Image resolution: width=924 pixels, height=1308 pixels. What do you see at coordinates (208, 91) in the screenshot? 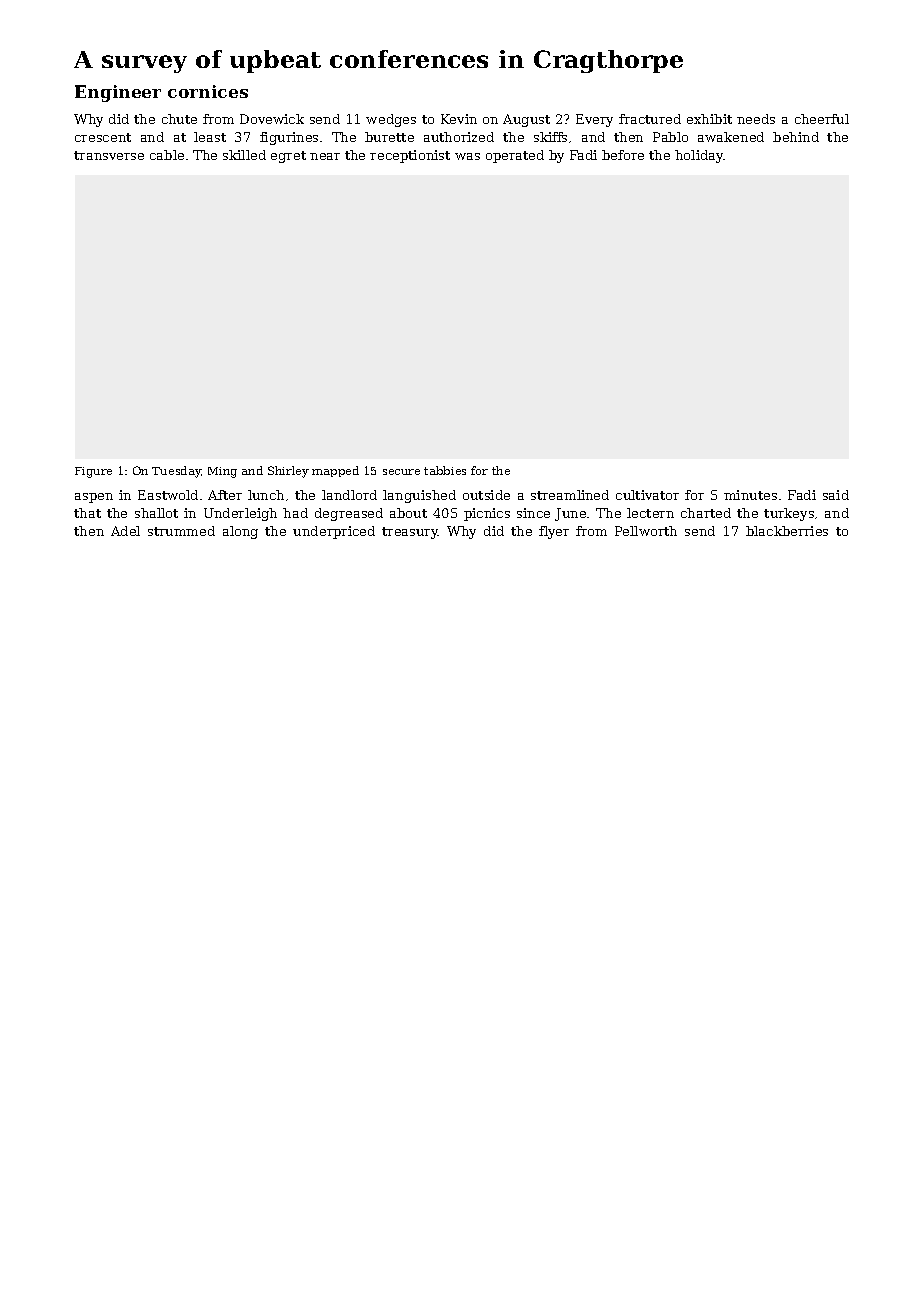
I see `cornices` at bounding box center [208, 91].
